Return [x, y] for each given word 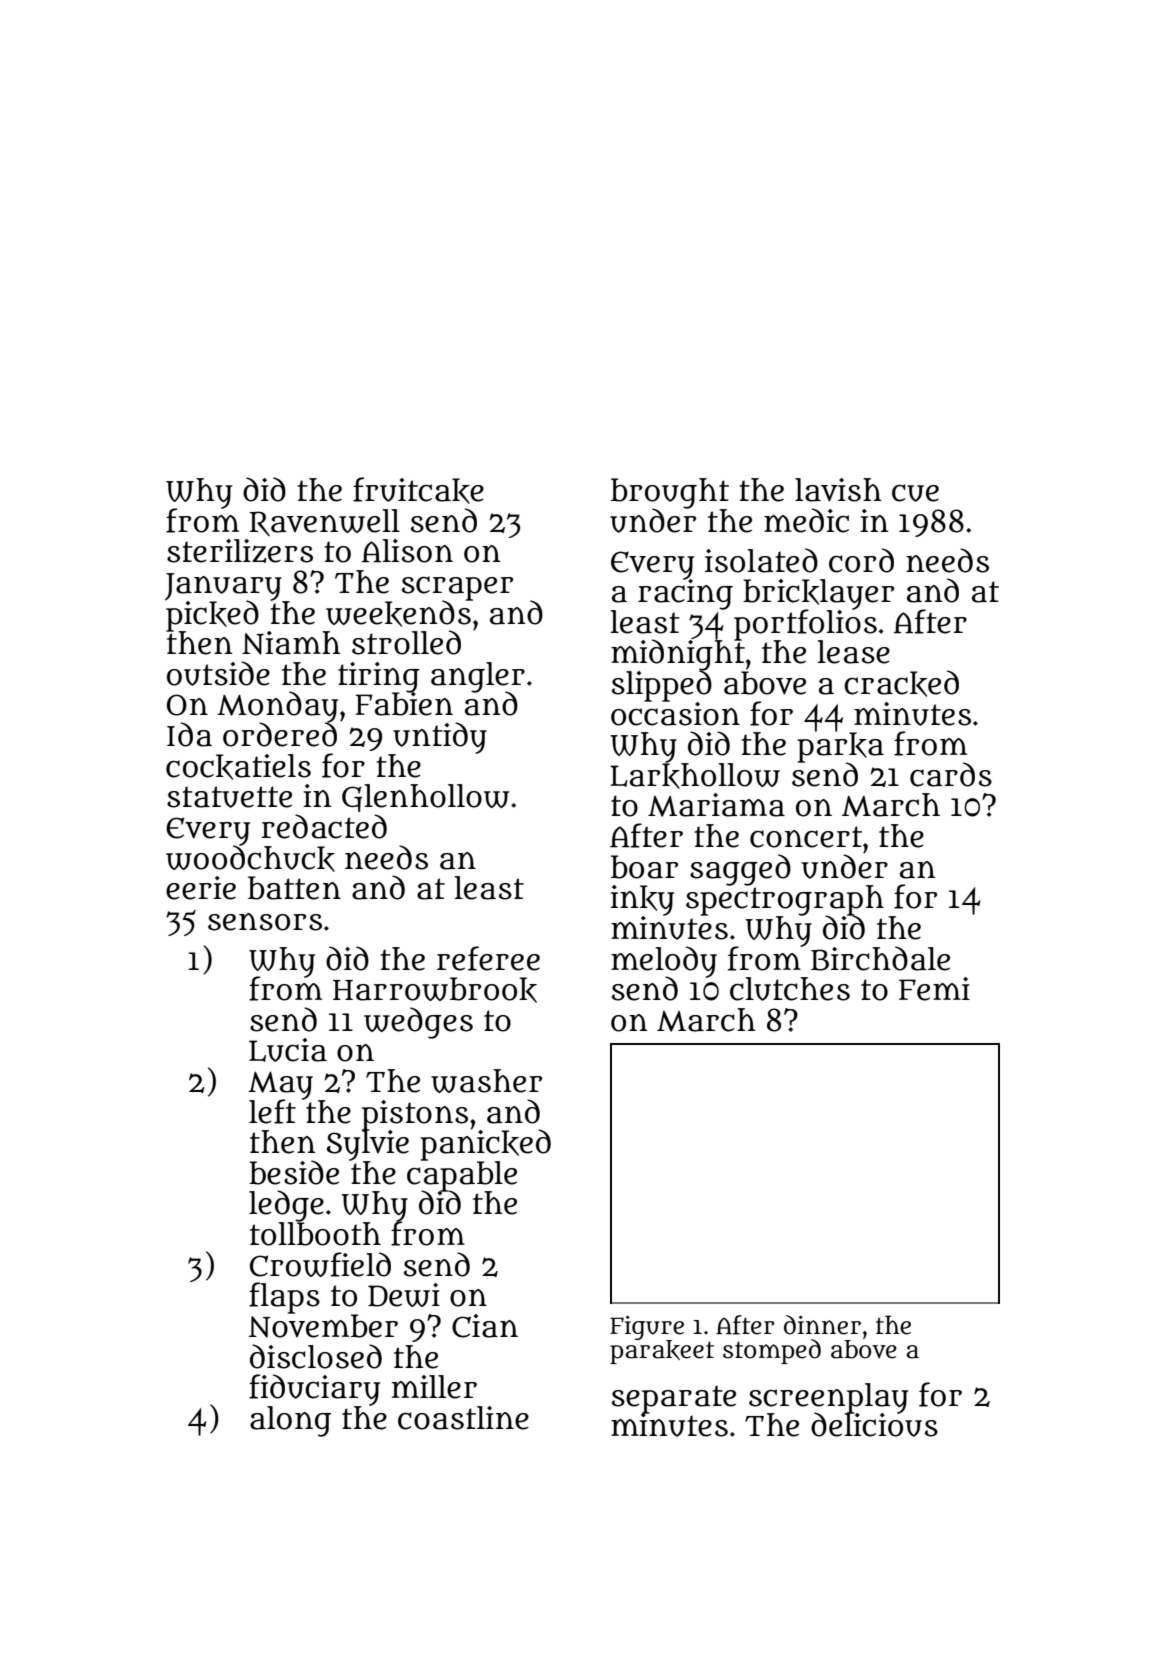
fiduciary [314, 1390]
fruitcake [418, 490]
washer [486, 1081]
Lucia [288, 1050]
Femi [934, 989]
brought [670, 493]
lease [853, 652]
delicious [874, 1425]
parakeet [662, 1352]
